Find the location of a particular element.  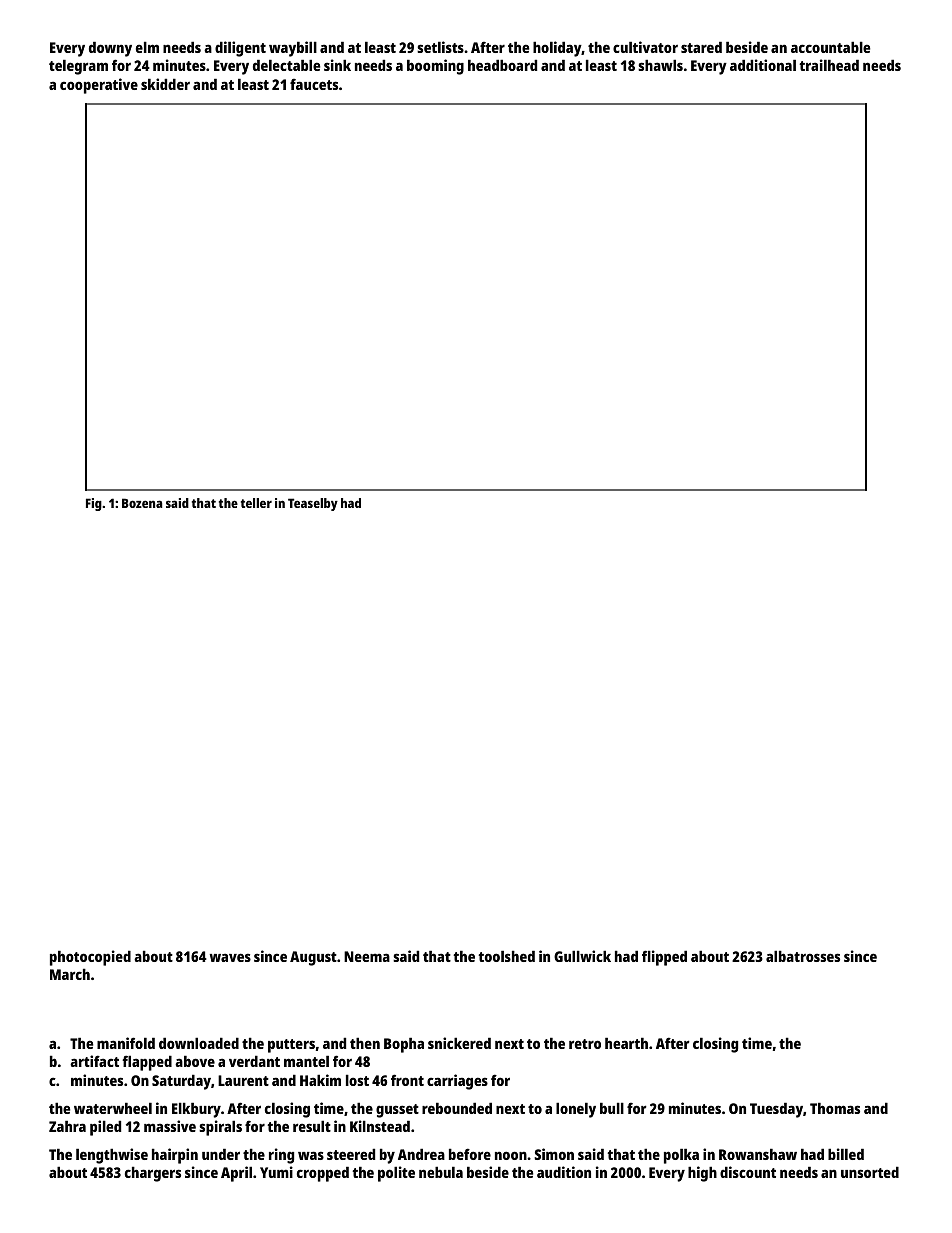

artifact is located at coordinates (94, 1061).
